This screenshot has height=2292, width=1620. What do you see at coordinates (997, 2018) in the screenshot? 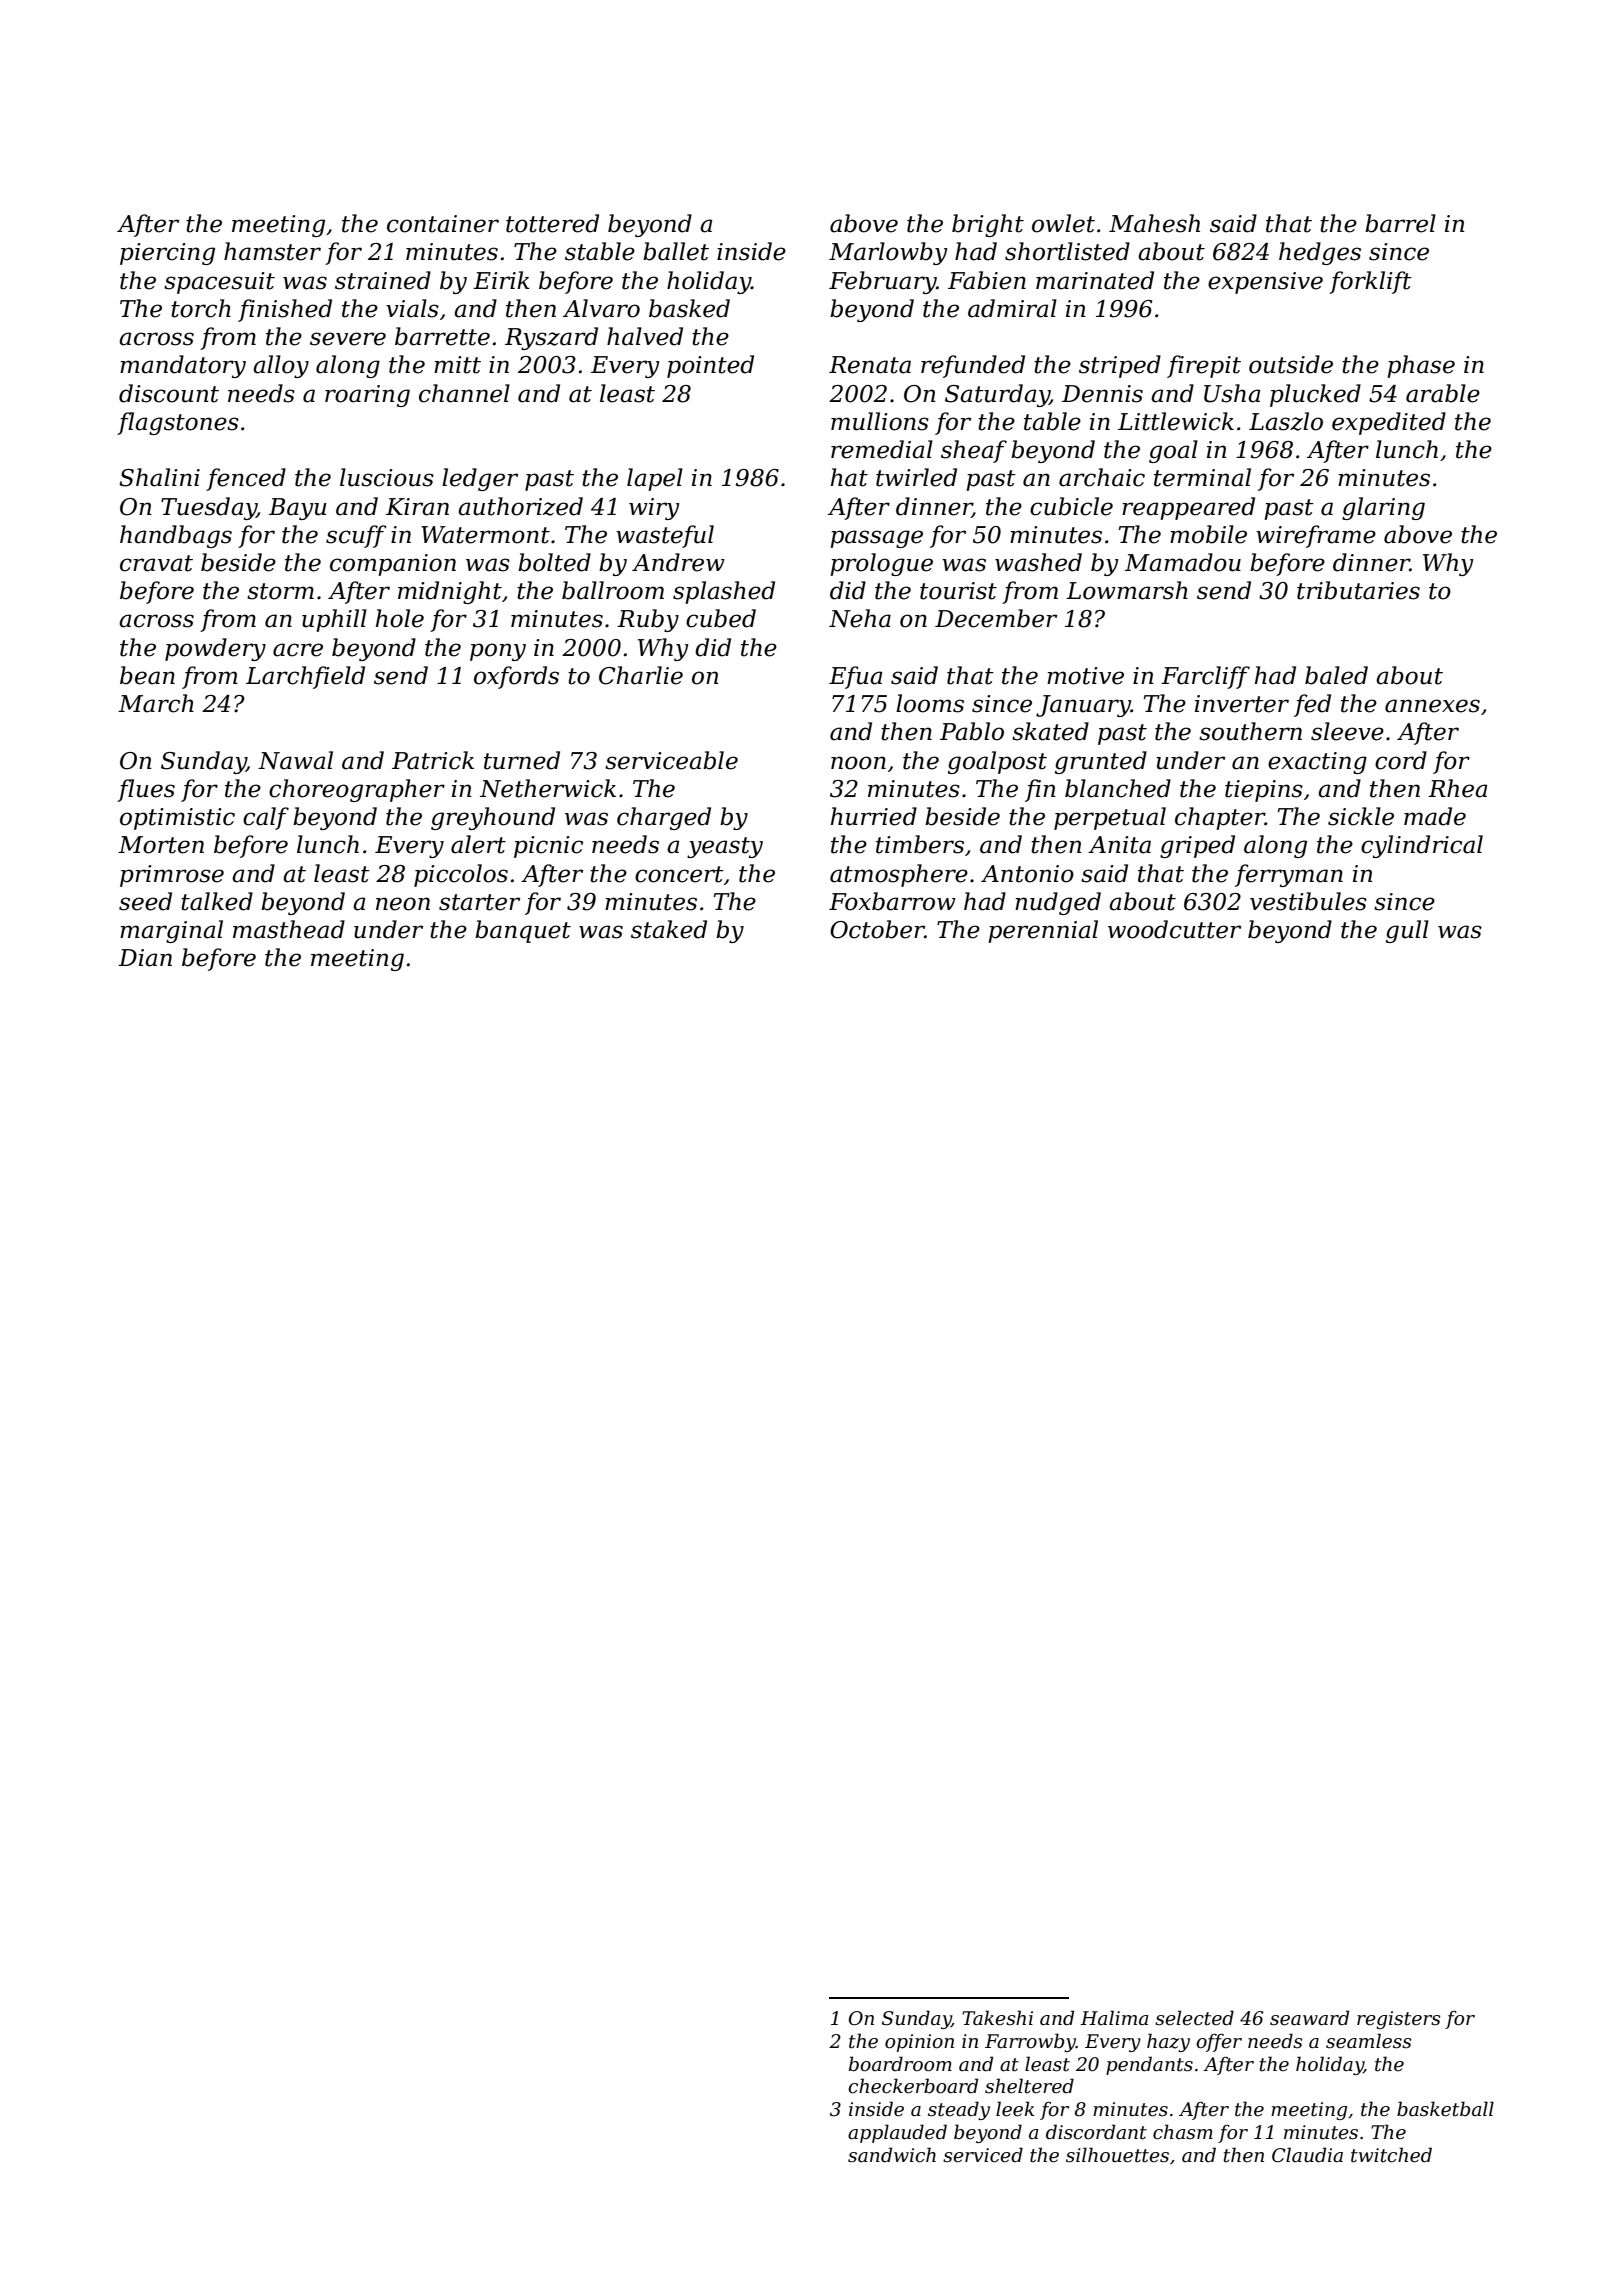
I see `Takeshi` at bounding box center [997, 2018].
